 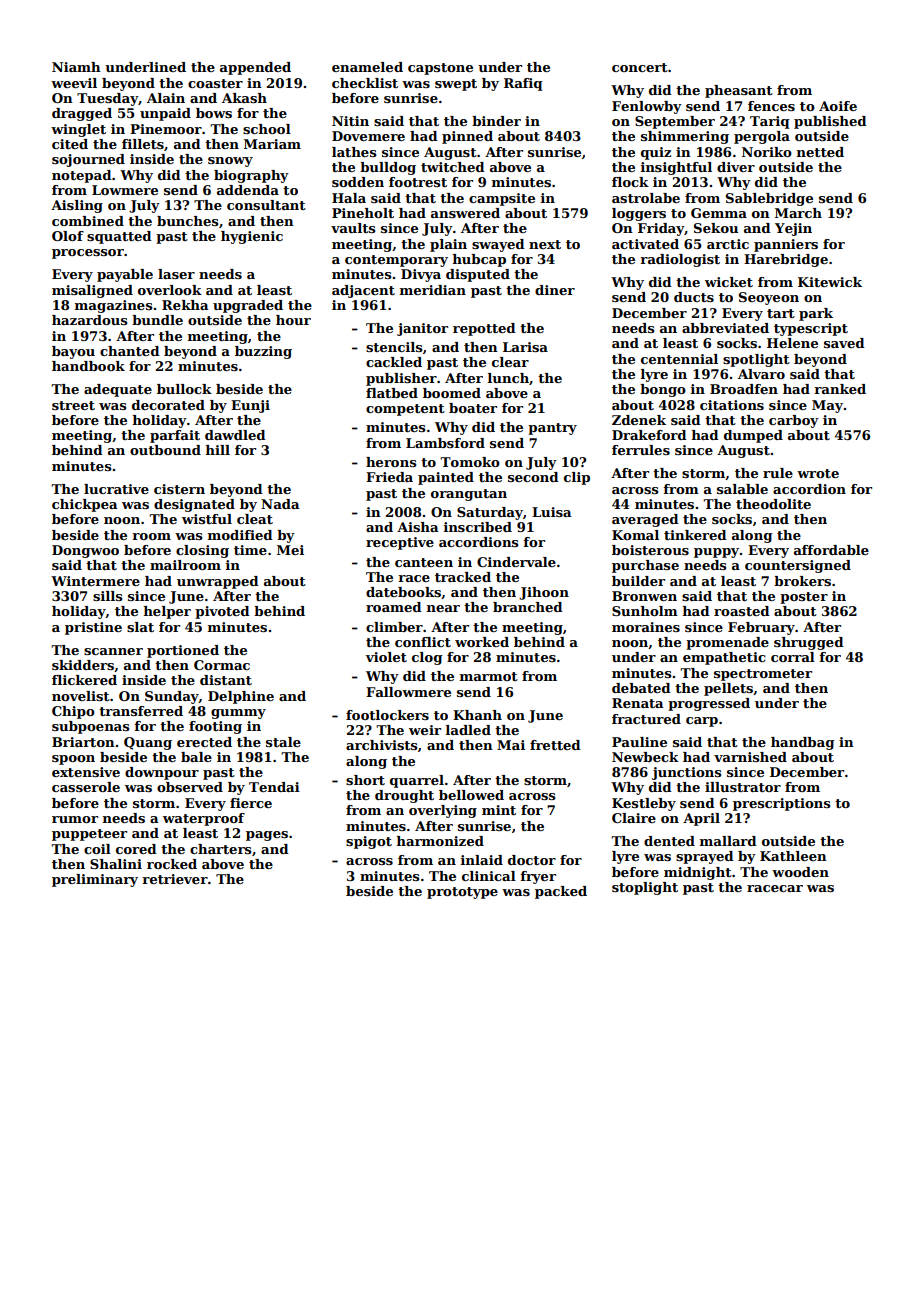 I want to click on pivoted, so click(x=222, y=612).
